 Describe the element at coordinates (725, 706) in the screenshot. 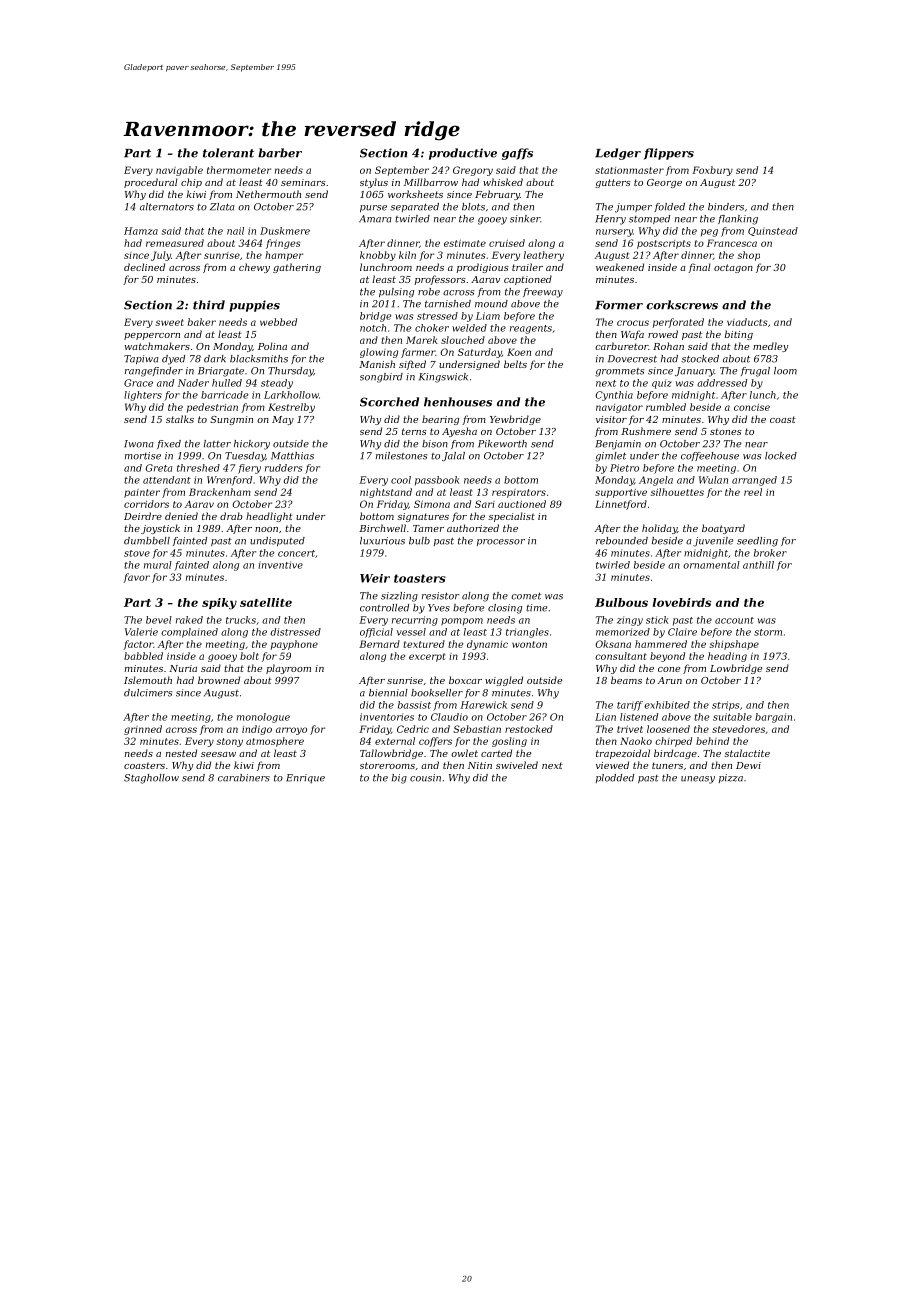

I see `strips` at that location.
